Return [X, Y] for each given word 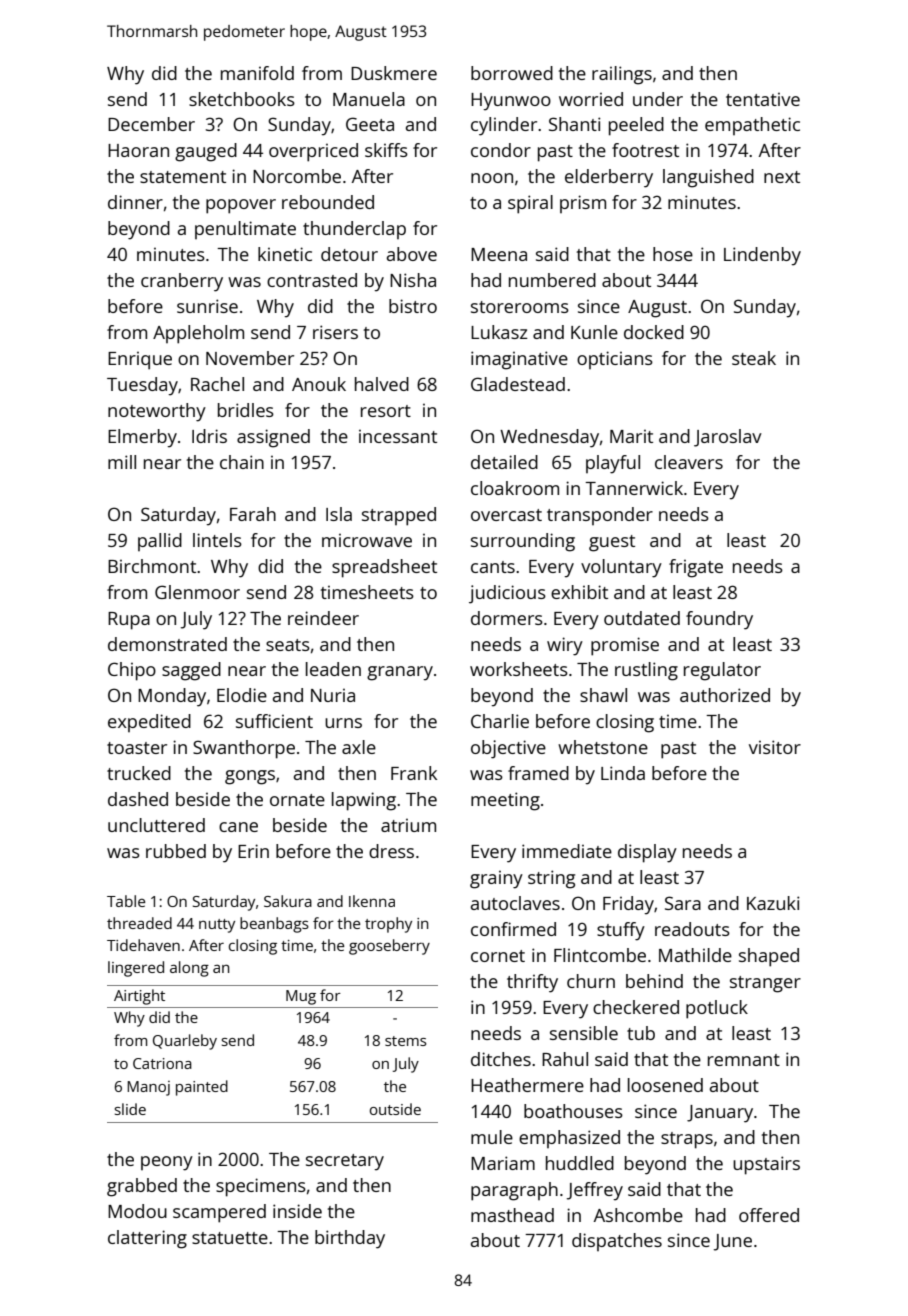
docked [654, 332]
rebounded [328, 202]
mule [492, 1137]
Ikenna [372, 901]
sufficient [274, 721]
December [151, 124]
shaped [769, 957]
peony [167, 1163]
